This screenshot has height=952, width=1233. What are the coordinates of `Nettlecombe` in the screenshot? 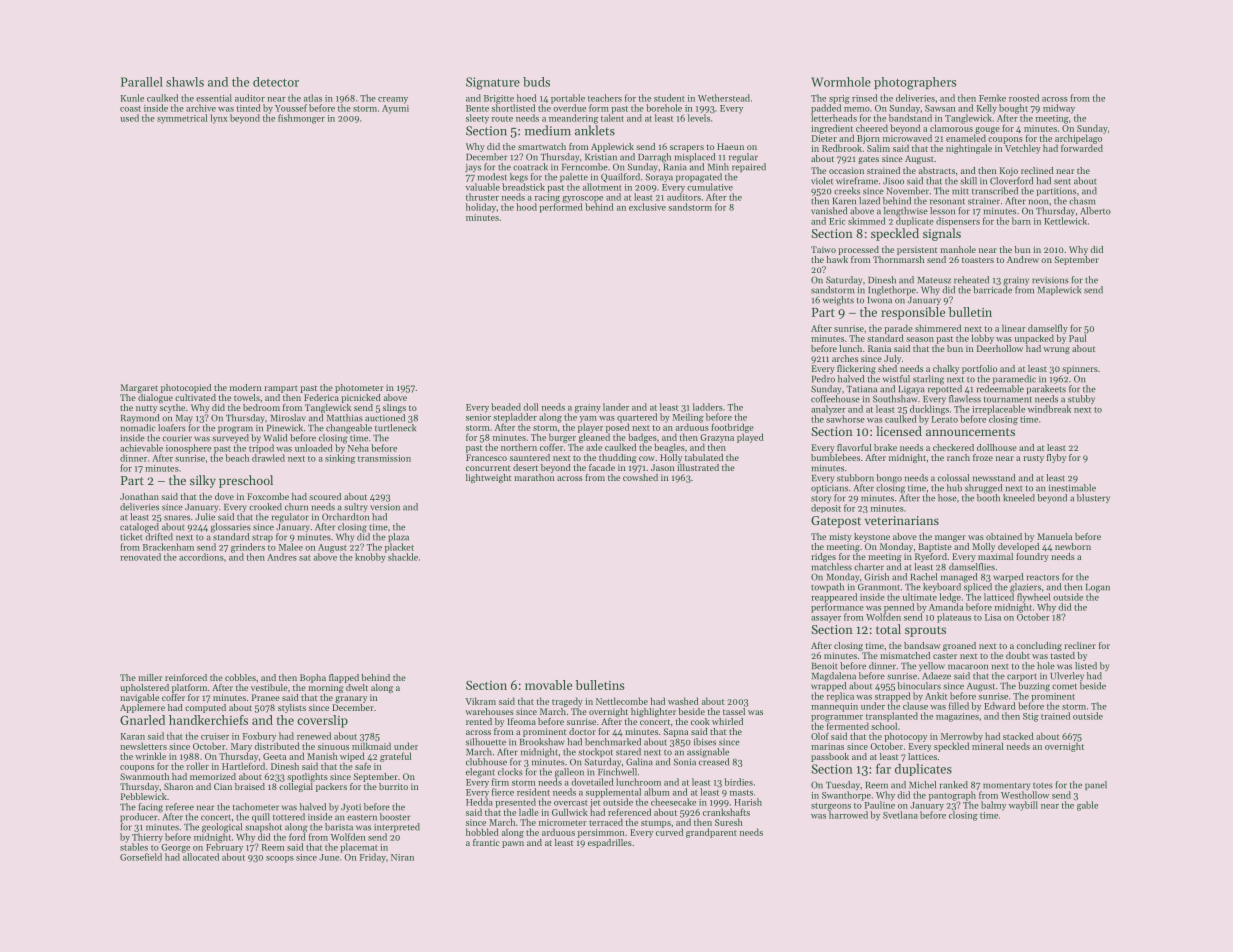 It's located at (622, 701).
